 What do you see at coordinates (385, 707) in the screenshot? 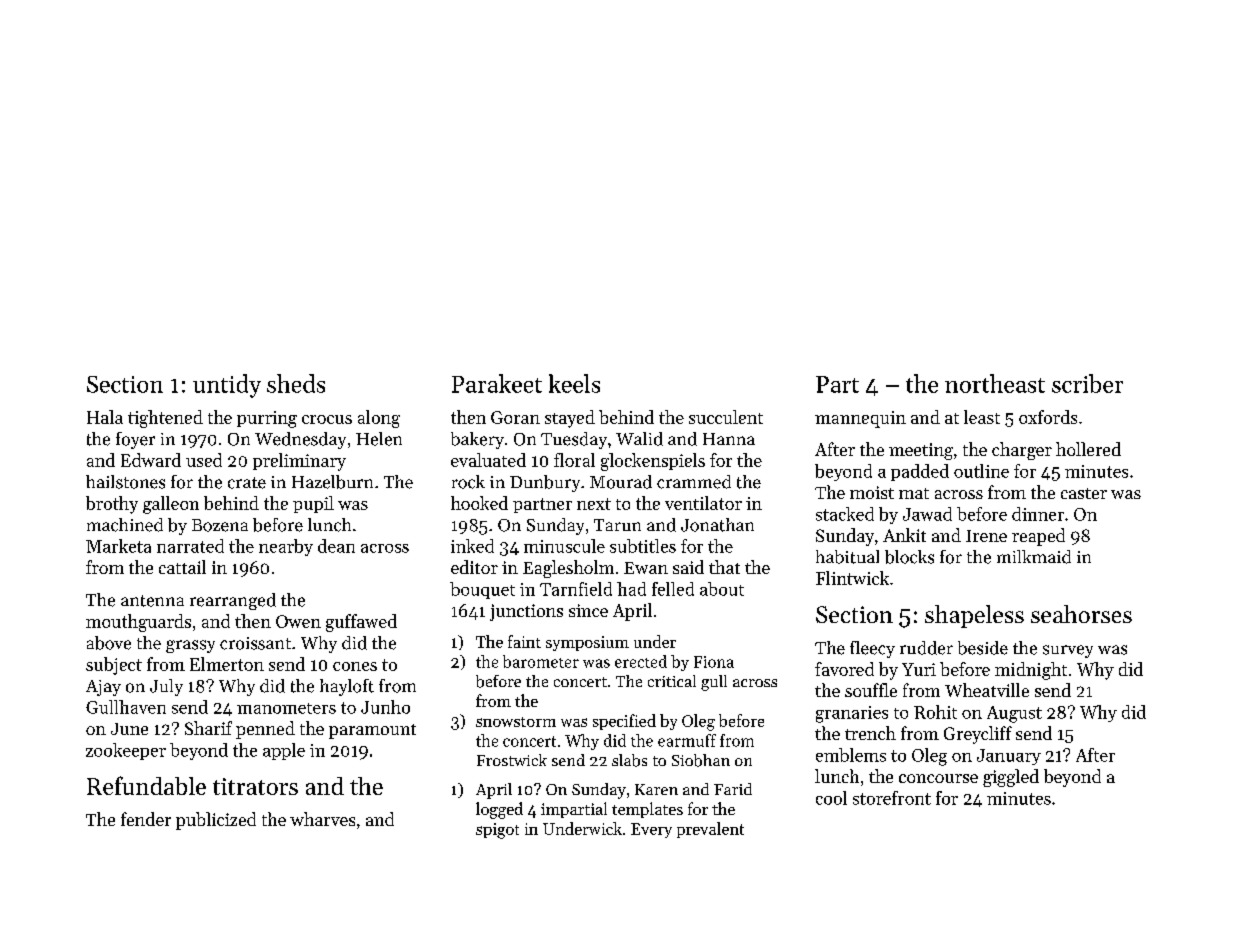
I see `Junho` at bounding box center [385, 707].
